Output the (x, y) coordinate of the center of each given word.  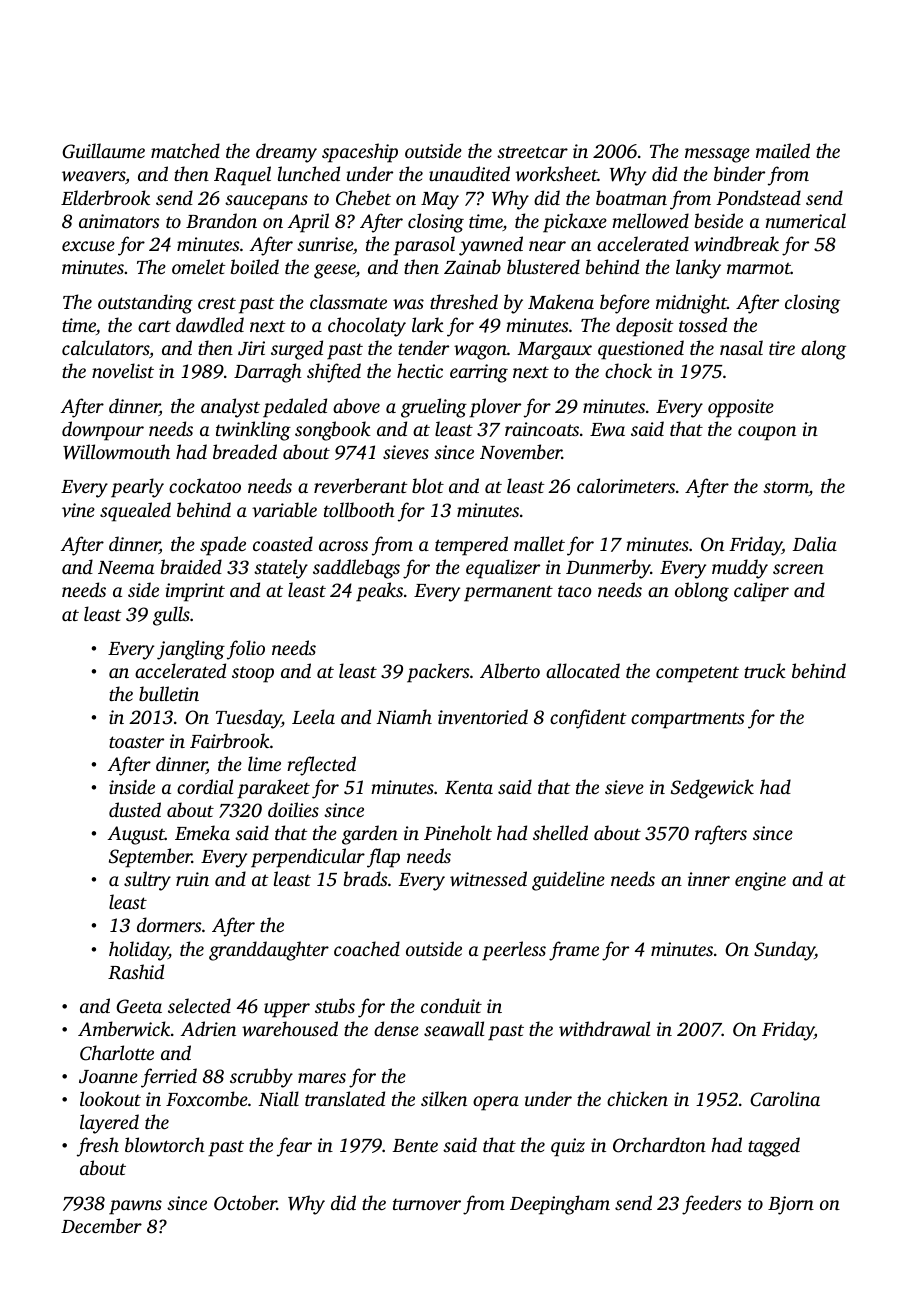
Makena (561, 301)
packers (438, 673)
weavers (93, 176)
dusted (135, 809)
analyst (230, 408)
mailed (783, 150)
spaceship (360, 153)
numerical (806, 220)
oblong (702, 592)
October (245, 1203)
